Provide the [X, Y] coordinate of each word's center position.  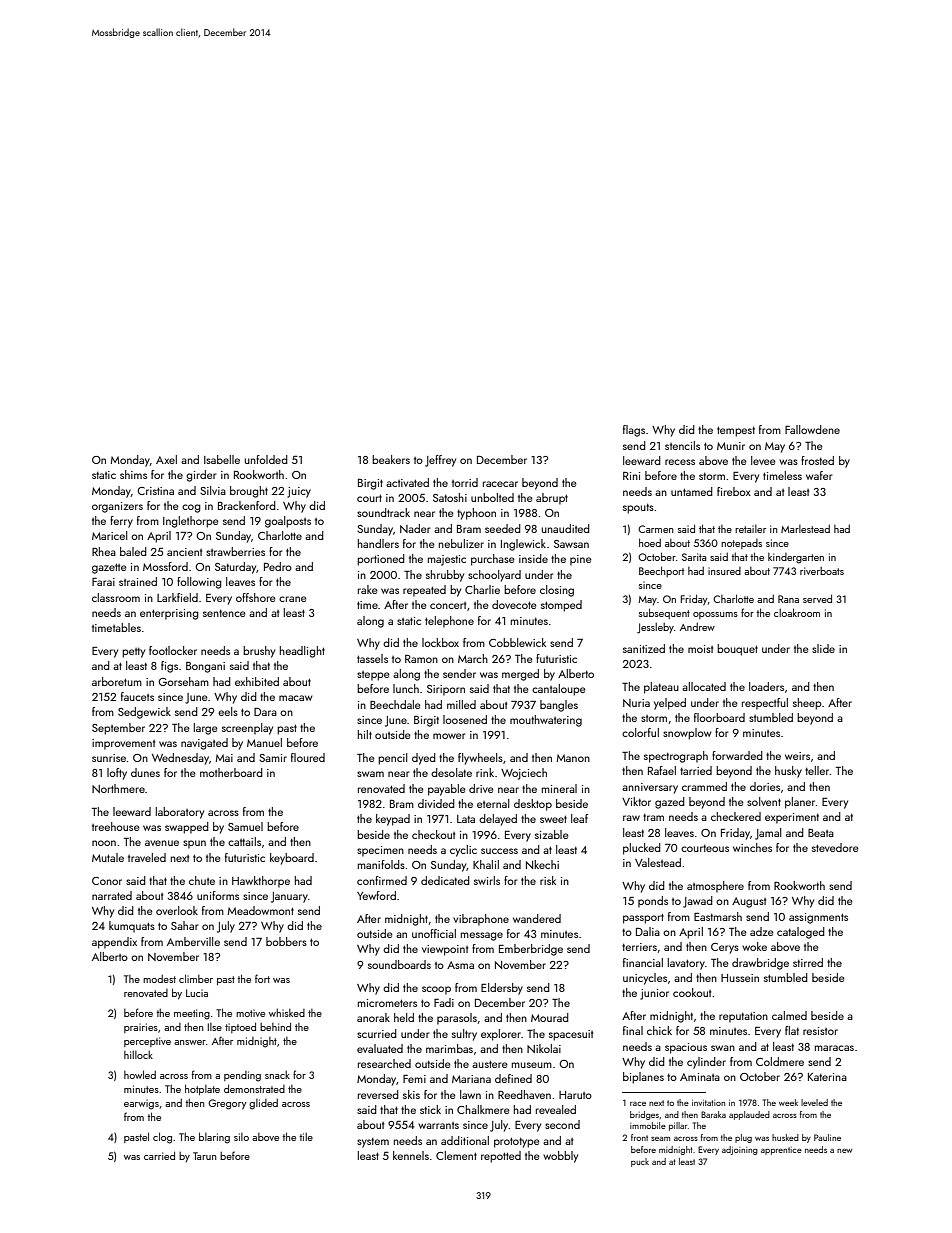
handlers [378, 543]
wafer [819, 475]
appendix [114, 943]
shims [133, 474]
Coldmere [780, 1061]
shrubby [445, 576]
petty [133, 653]
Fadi [444, 1002]
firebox [734, 491]
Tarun [205, 1156]
